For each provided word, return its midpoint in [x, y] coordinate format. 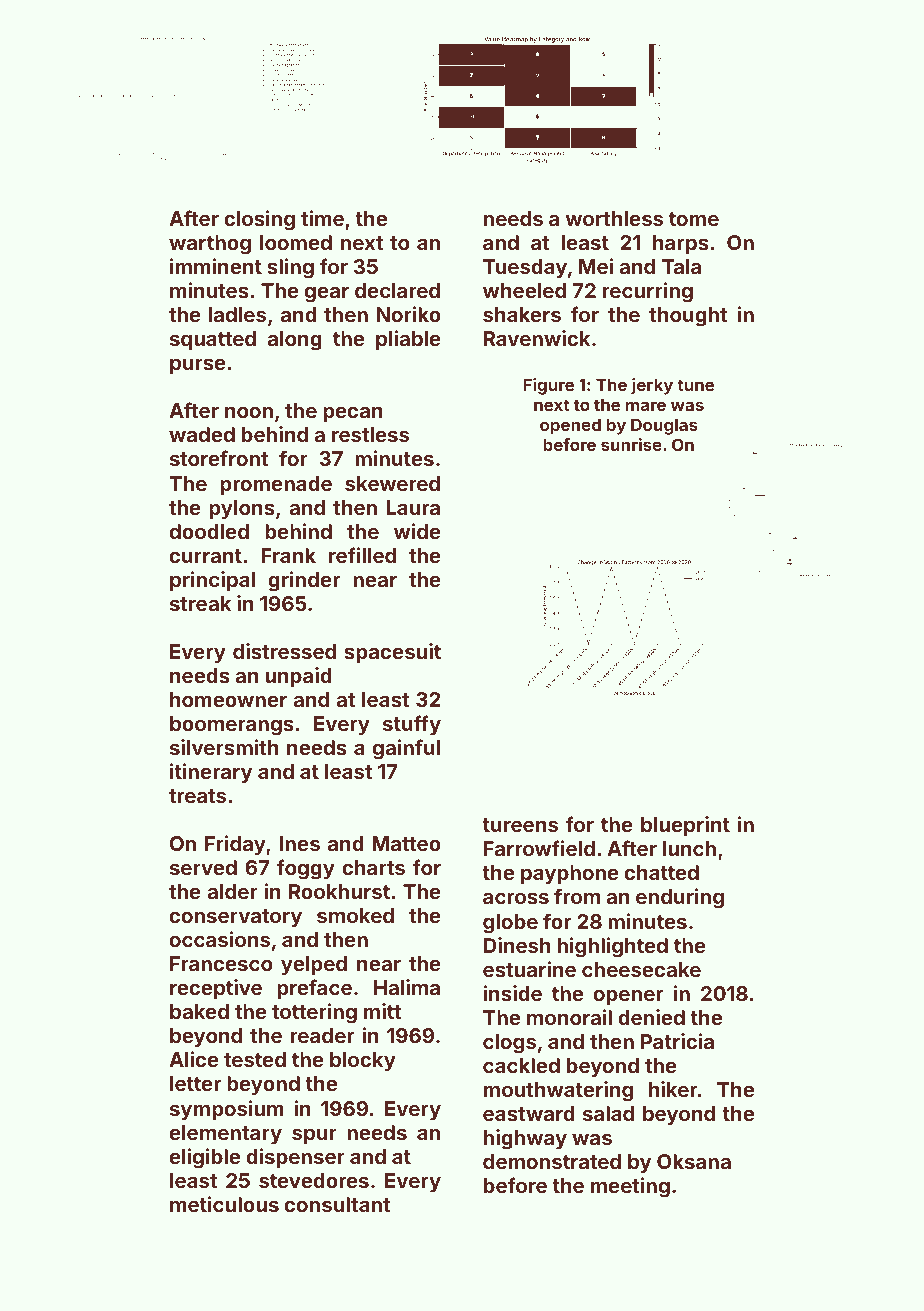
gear [327, 294]
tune [695, 385]
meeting [630, 1187]
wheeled [524, 290]
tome [694, 219]
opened [570, 426]
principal [212, 581]
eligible [205, 1158]
